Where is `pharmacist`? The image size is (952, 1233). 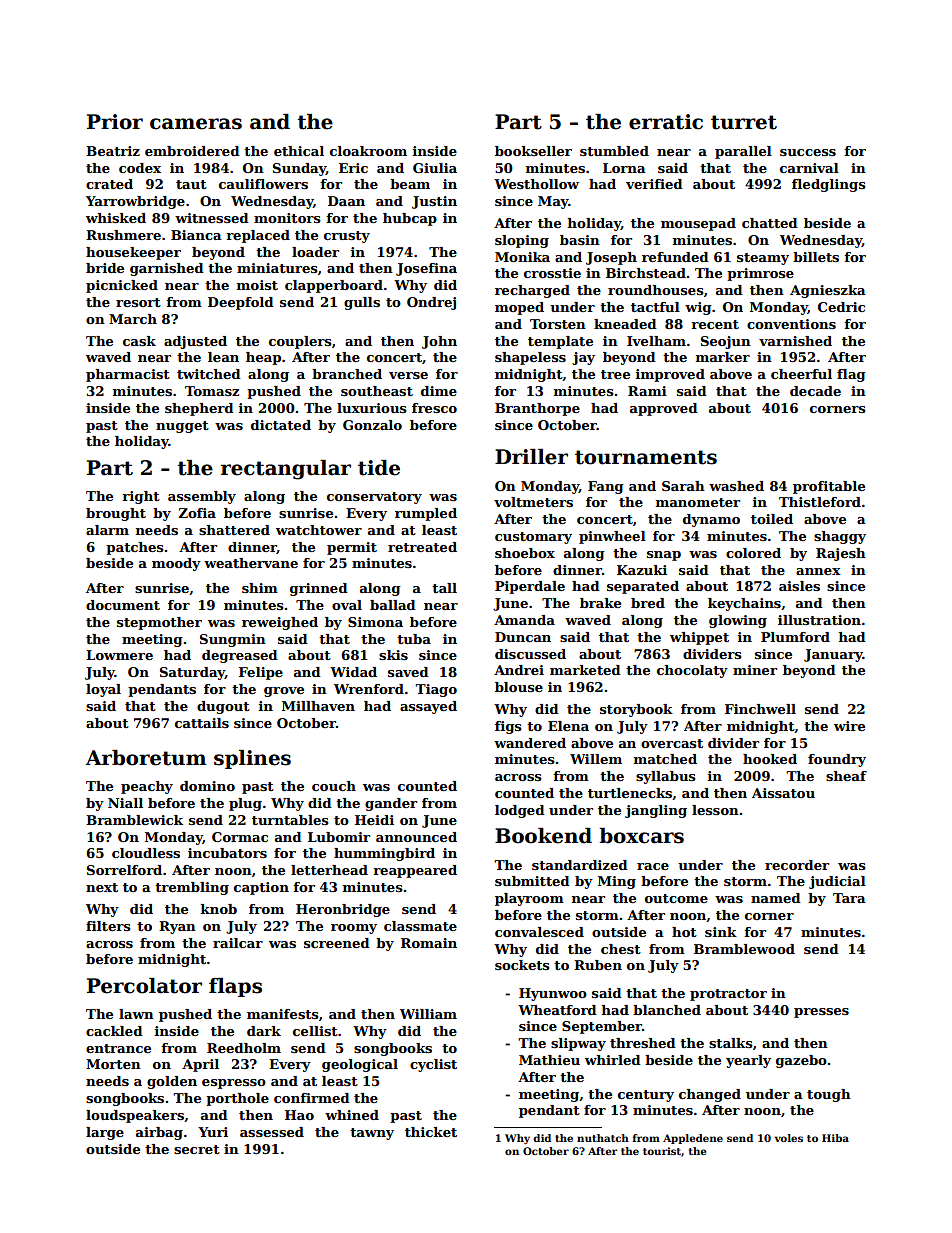 pharmacist is located at coordinates (128, 375).
